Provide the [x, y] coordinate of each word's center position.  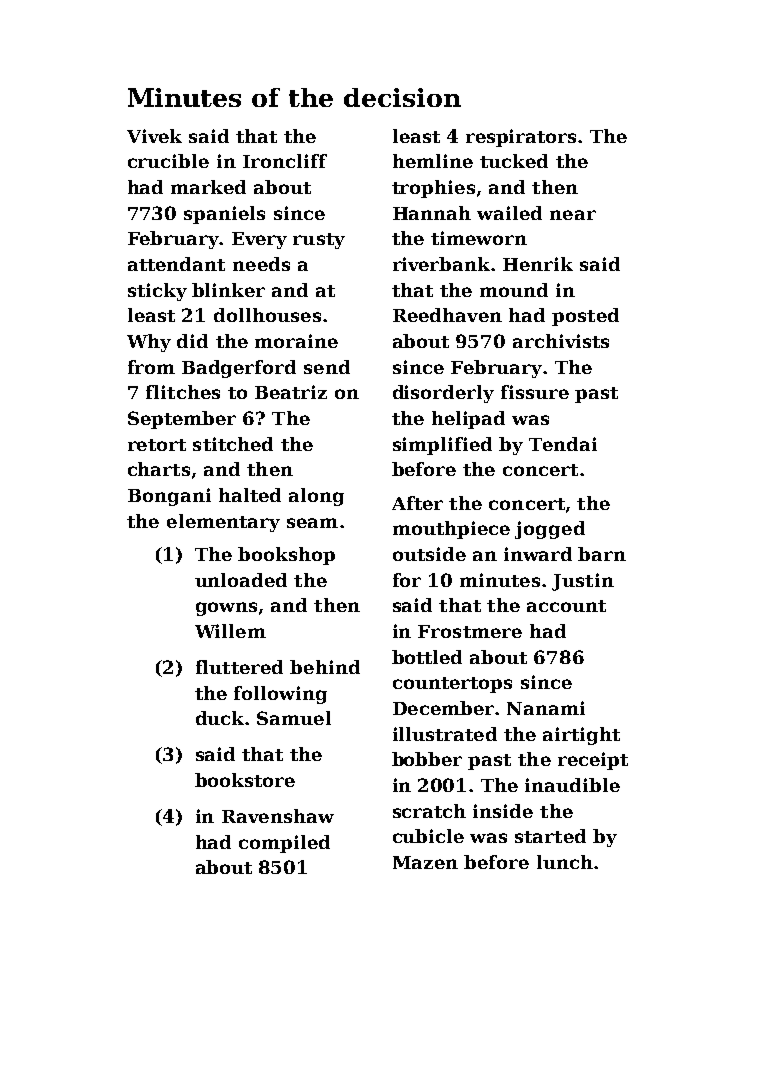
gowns [226, 609]
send [327, 367]
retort [157, 445]
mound [514, 290]
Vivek [154, 136]
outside [429, 554]
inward [538, 554]
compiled [284, 844]
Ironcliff [285, 161]
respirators [521, 138]
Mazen [425, 862]
